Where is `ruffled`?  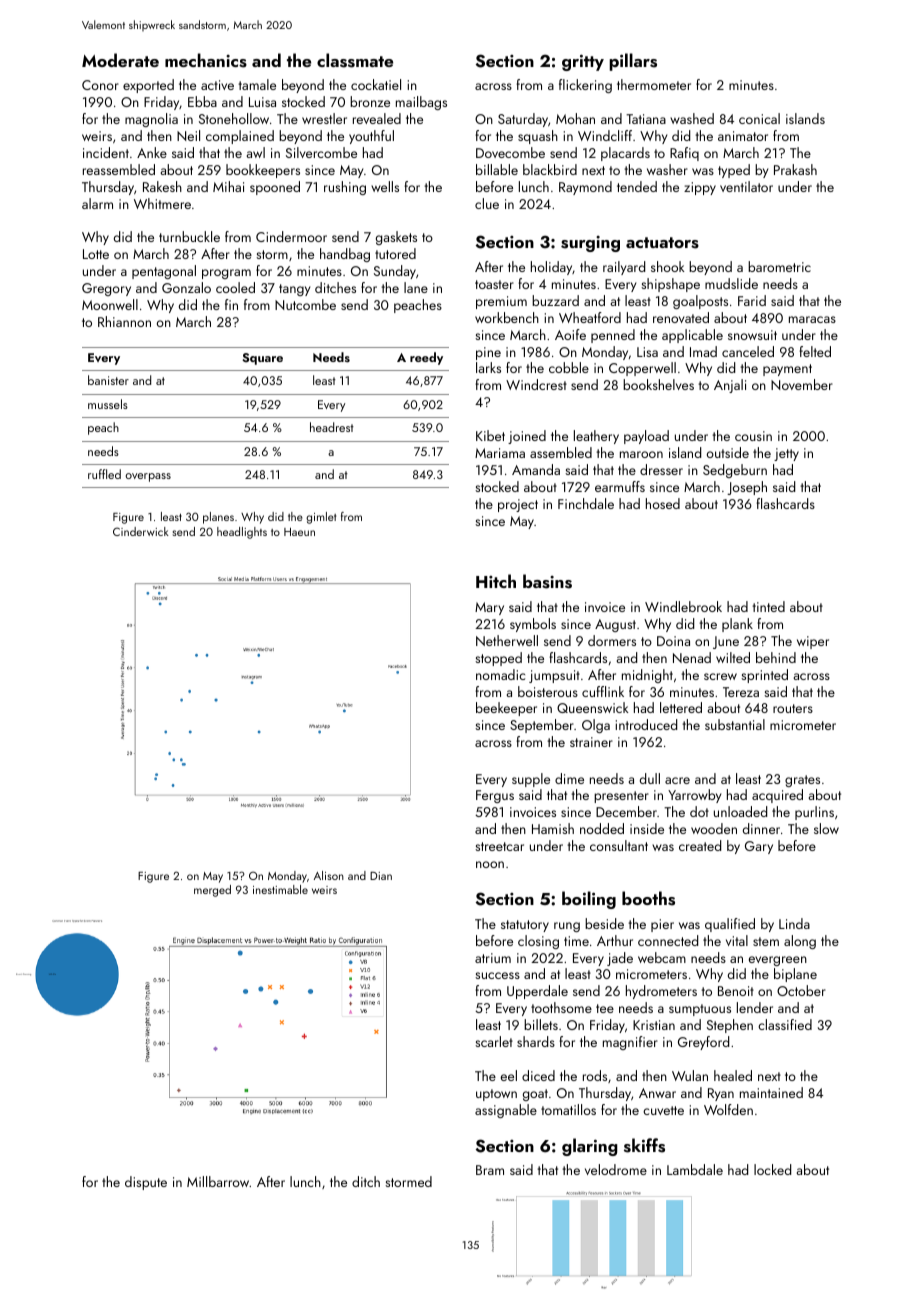
ruffled is located at coordinates (104, 474).
